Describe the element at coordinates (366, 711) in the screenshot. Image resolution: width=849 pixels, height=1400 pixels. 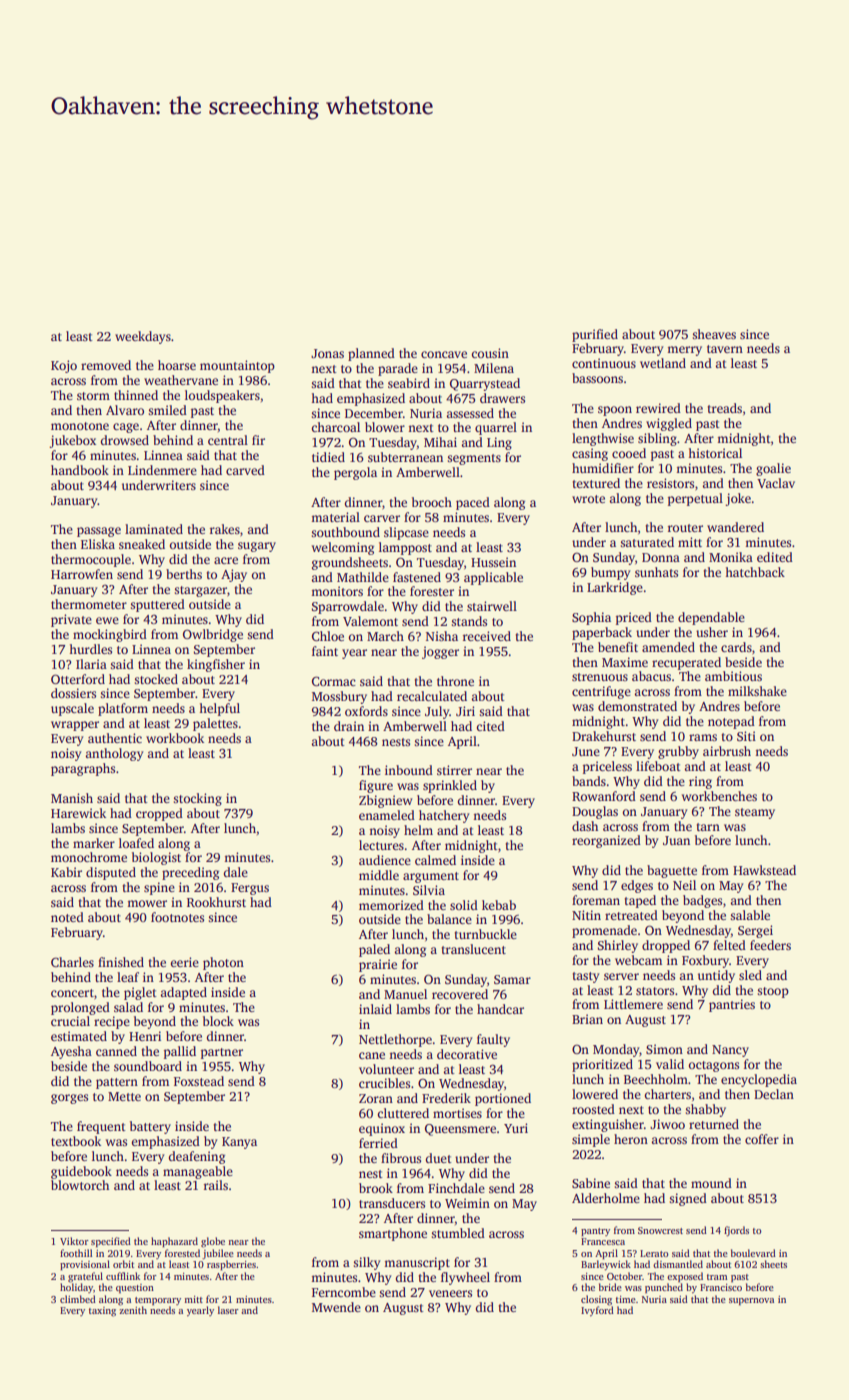
I see `oxfords` at that location.
